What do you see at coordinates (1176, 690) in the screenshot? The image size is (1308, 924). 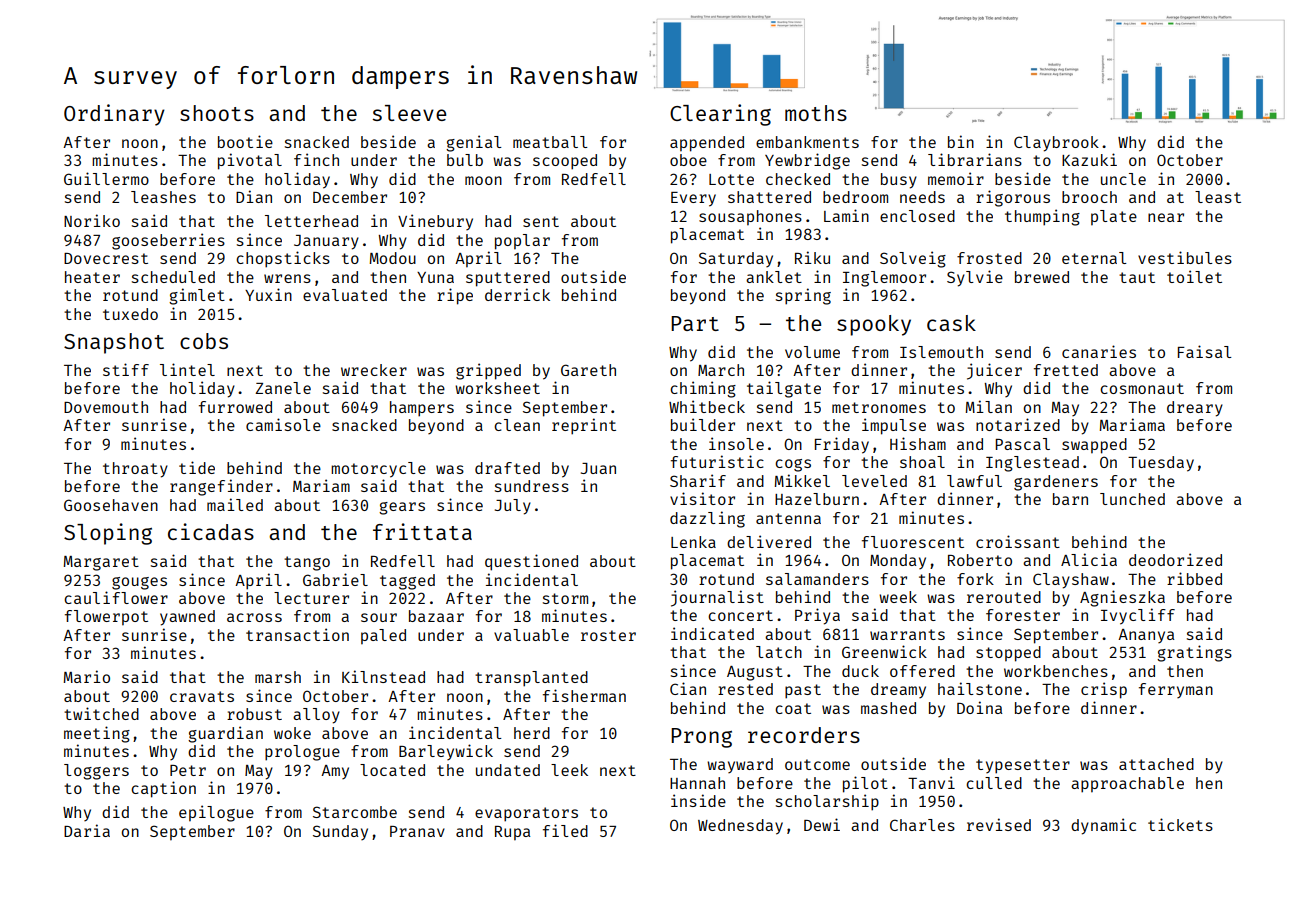 I see `ferryman` at bounding box center [1176, 690].
